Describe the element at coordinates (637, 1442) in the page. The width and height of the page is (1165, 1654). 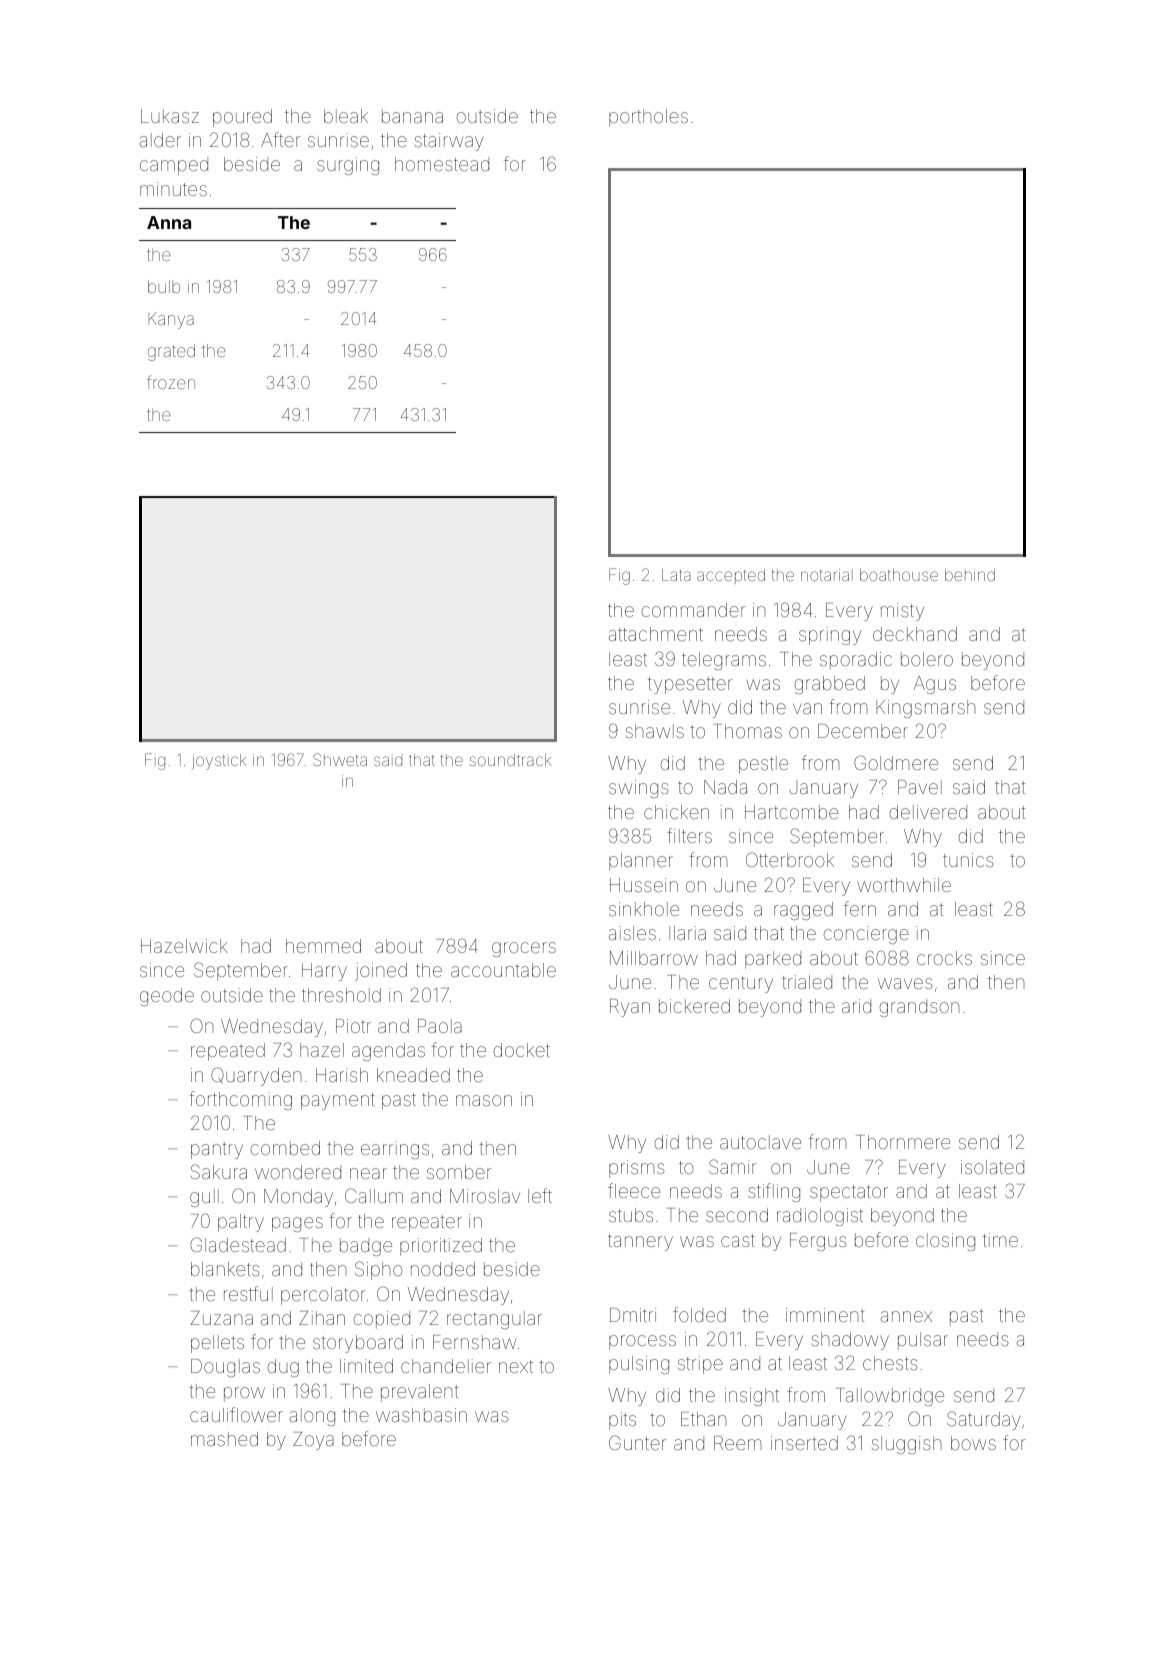
I see `Gunter` at that location.
